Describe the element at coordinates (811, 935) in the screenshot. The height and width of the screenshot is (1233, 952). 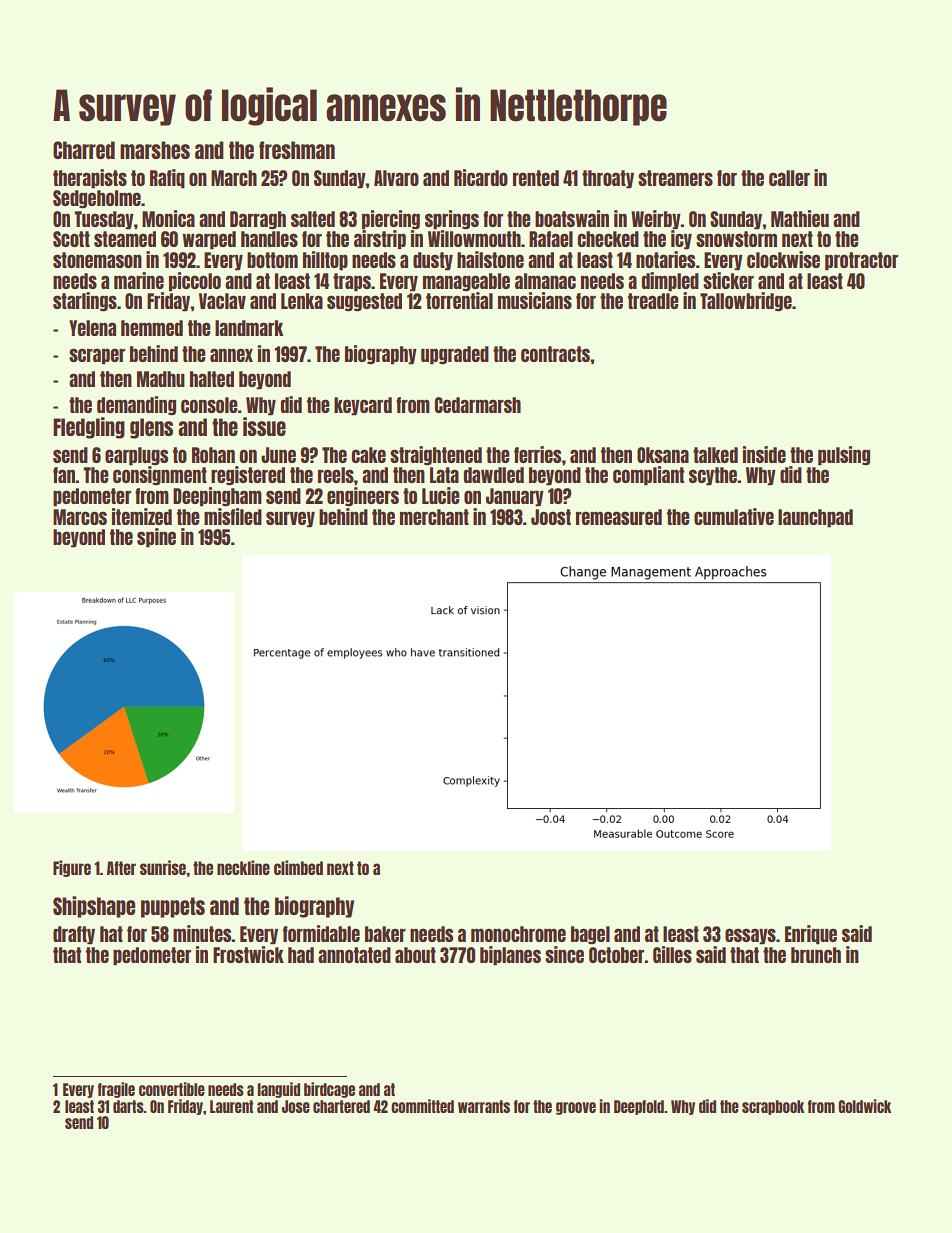
I see `Enrique` at that location.
